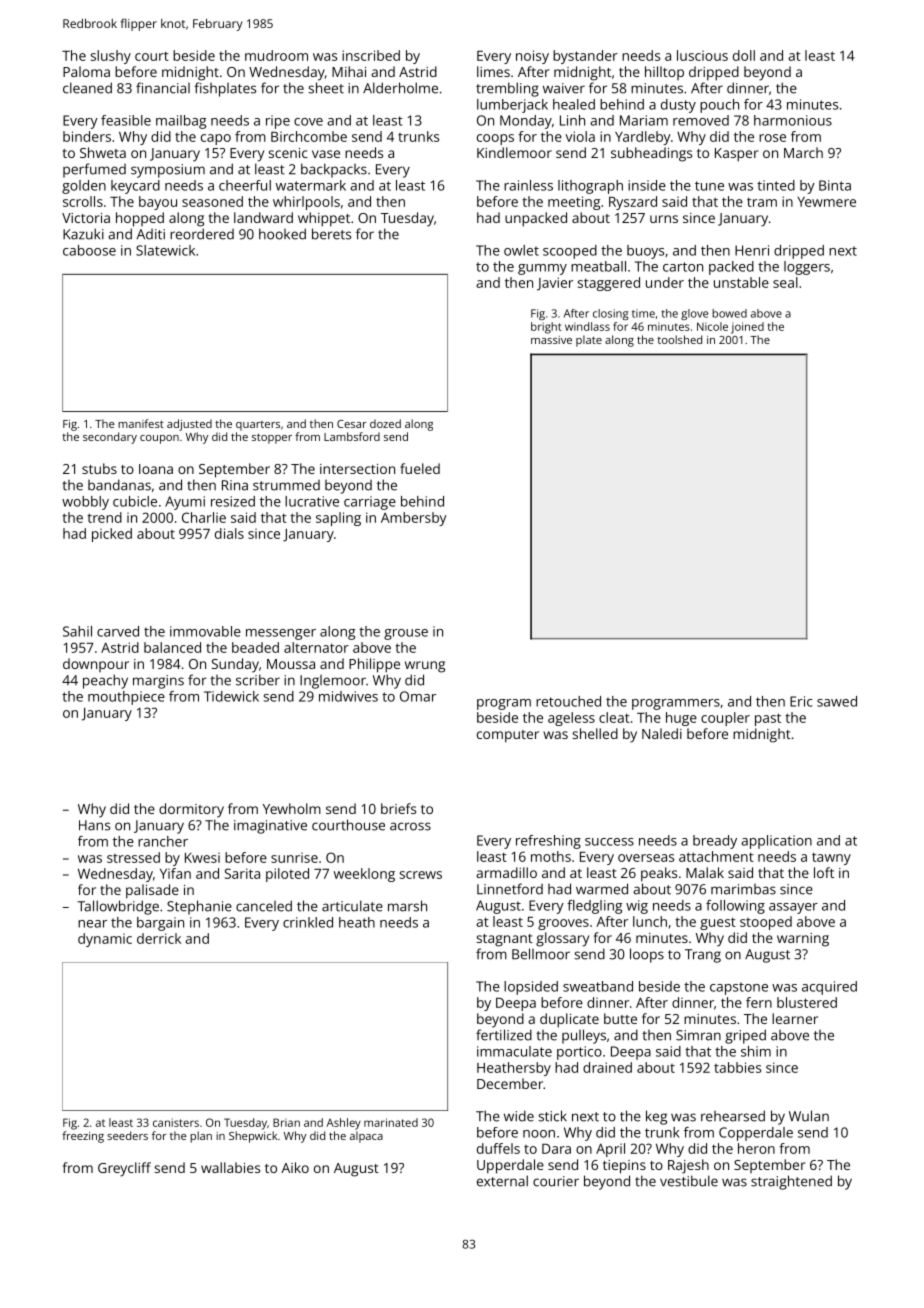  Describe the element at coordinates (719, 106) in the screenshot. I see `pouch` at that location.
